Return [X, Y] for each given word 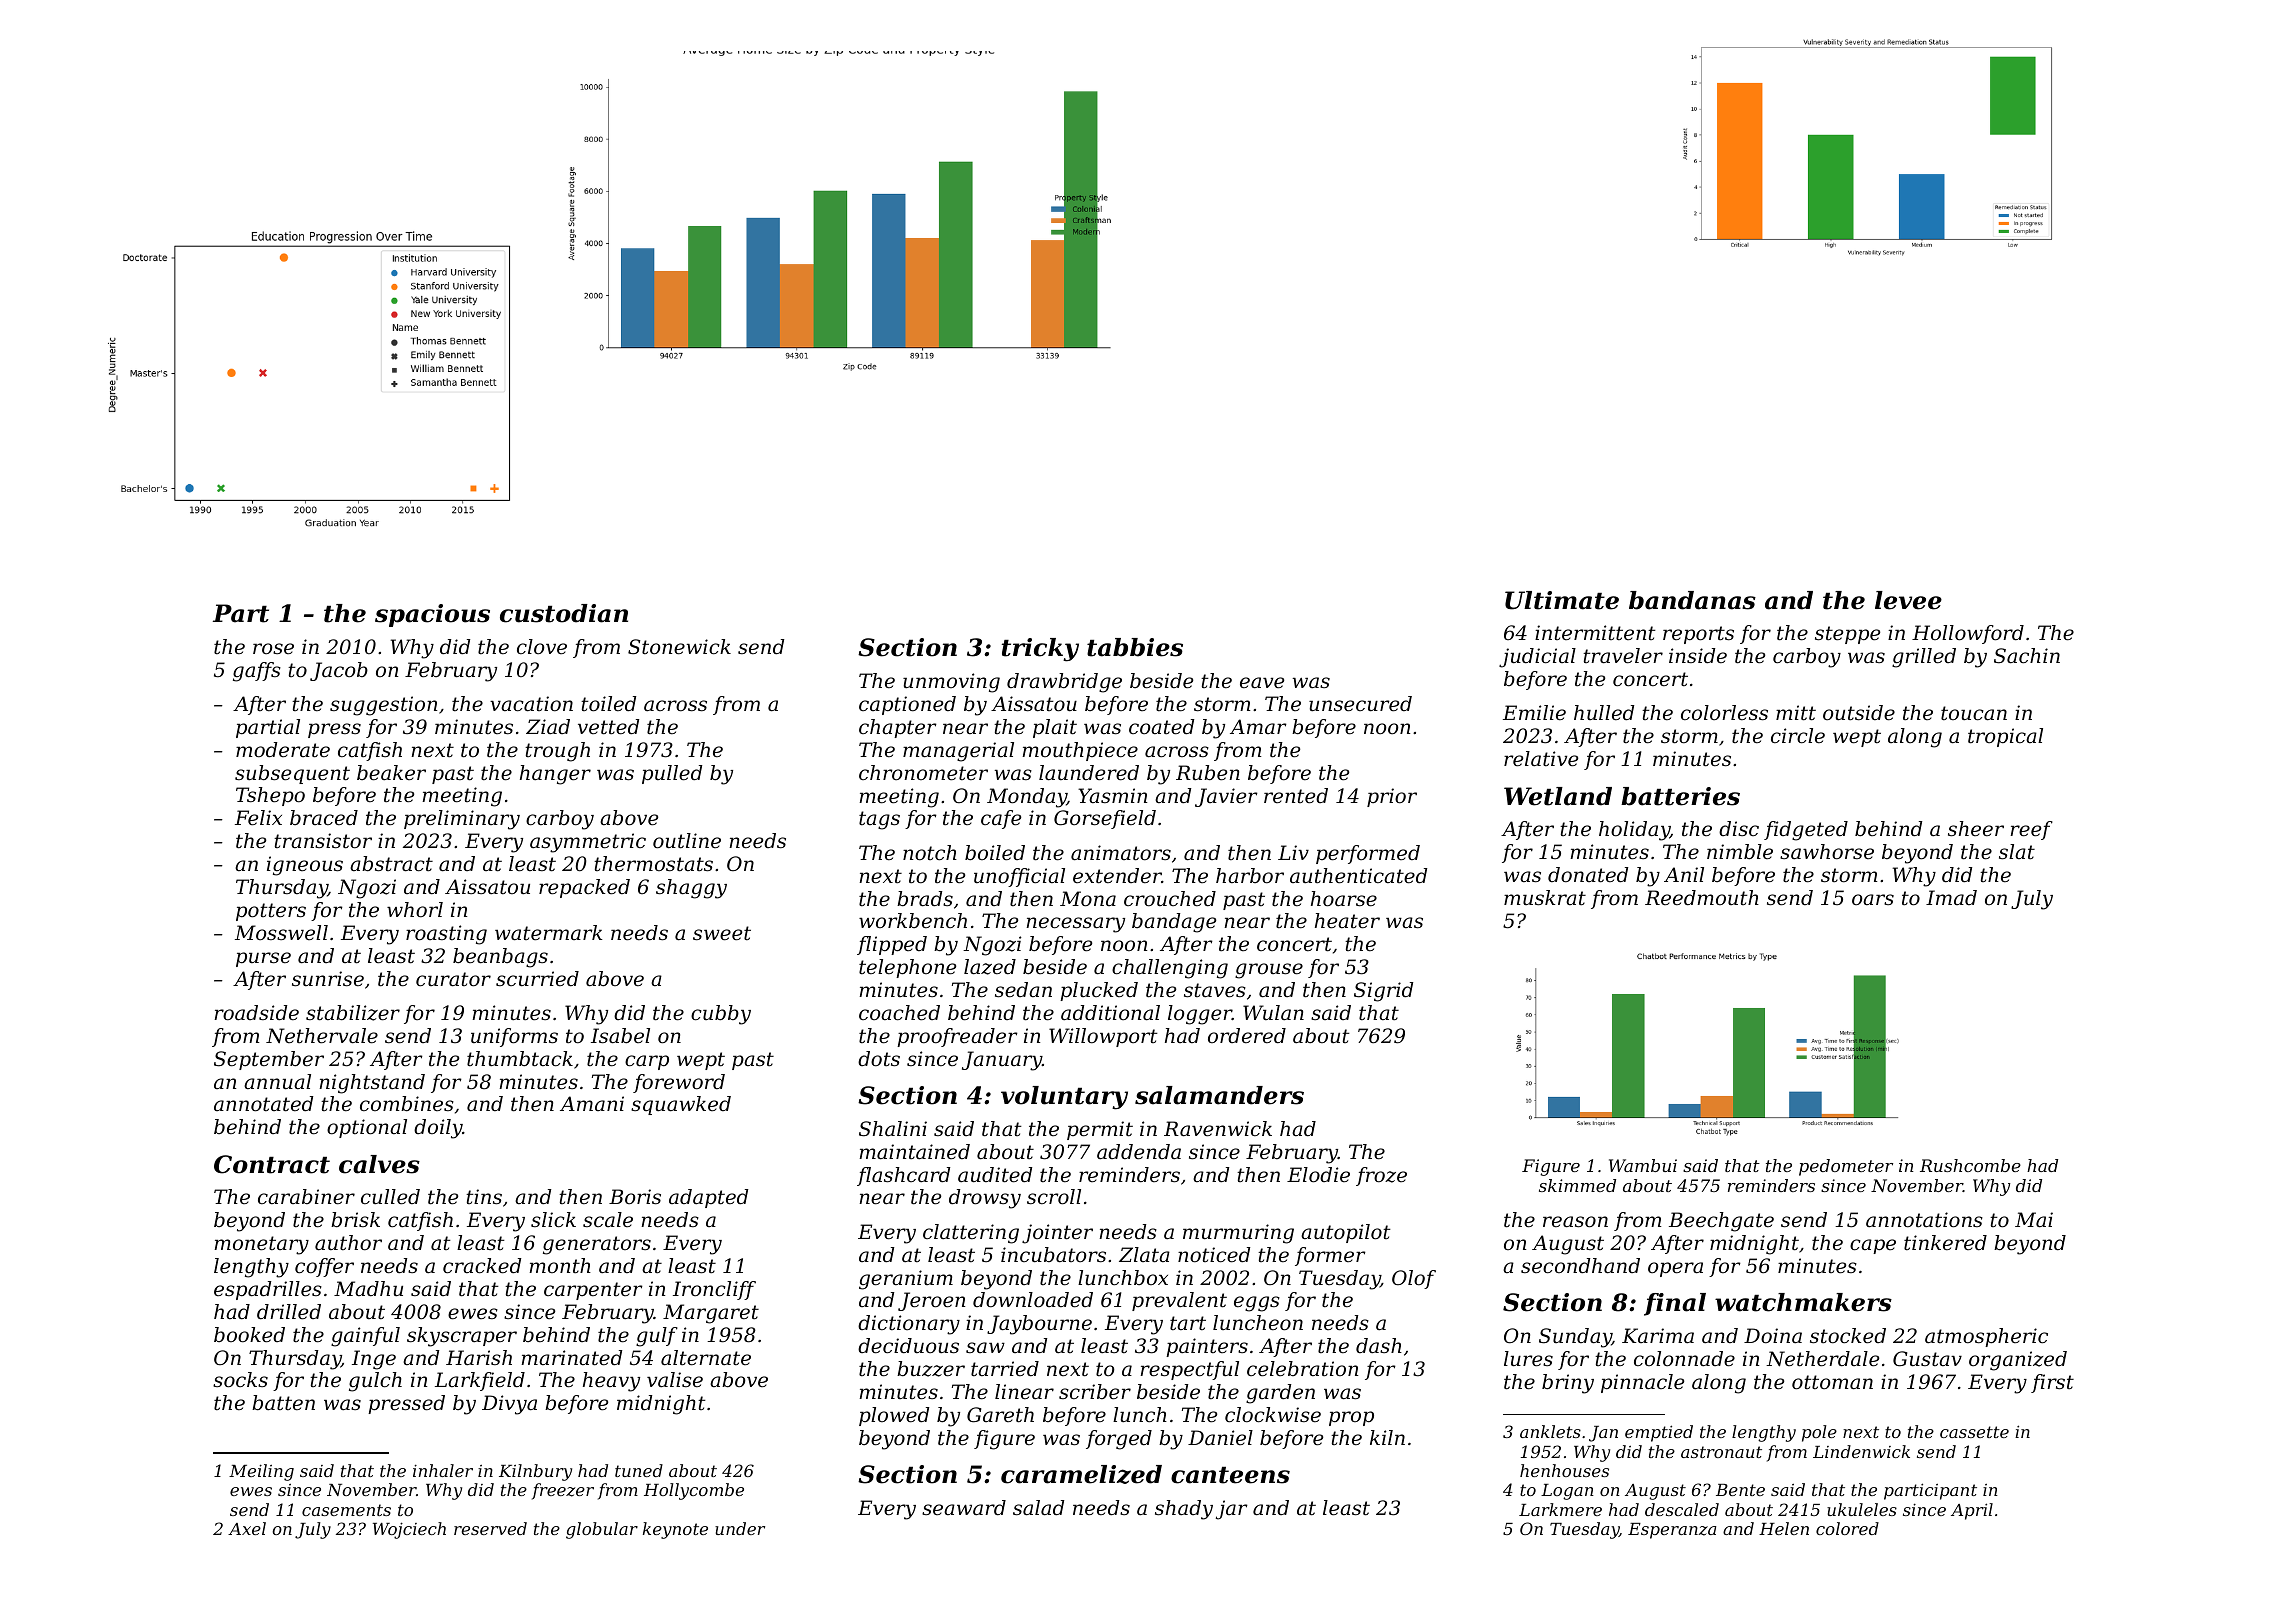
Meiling [261, 1472]
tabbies [1135, 647]
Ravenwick [1218, 1129]
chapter [898, 728]
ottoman [1832, 1382]
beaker [391, 773]
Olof [1414, 1279]
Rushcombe [1970, 1165]
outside [1859, 713]
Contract [272, 1164]
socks [240, 1380]
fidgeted [1806, 831]
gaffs [257, 672]
